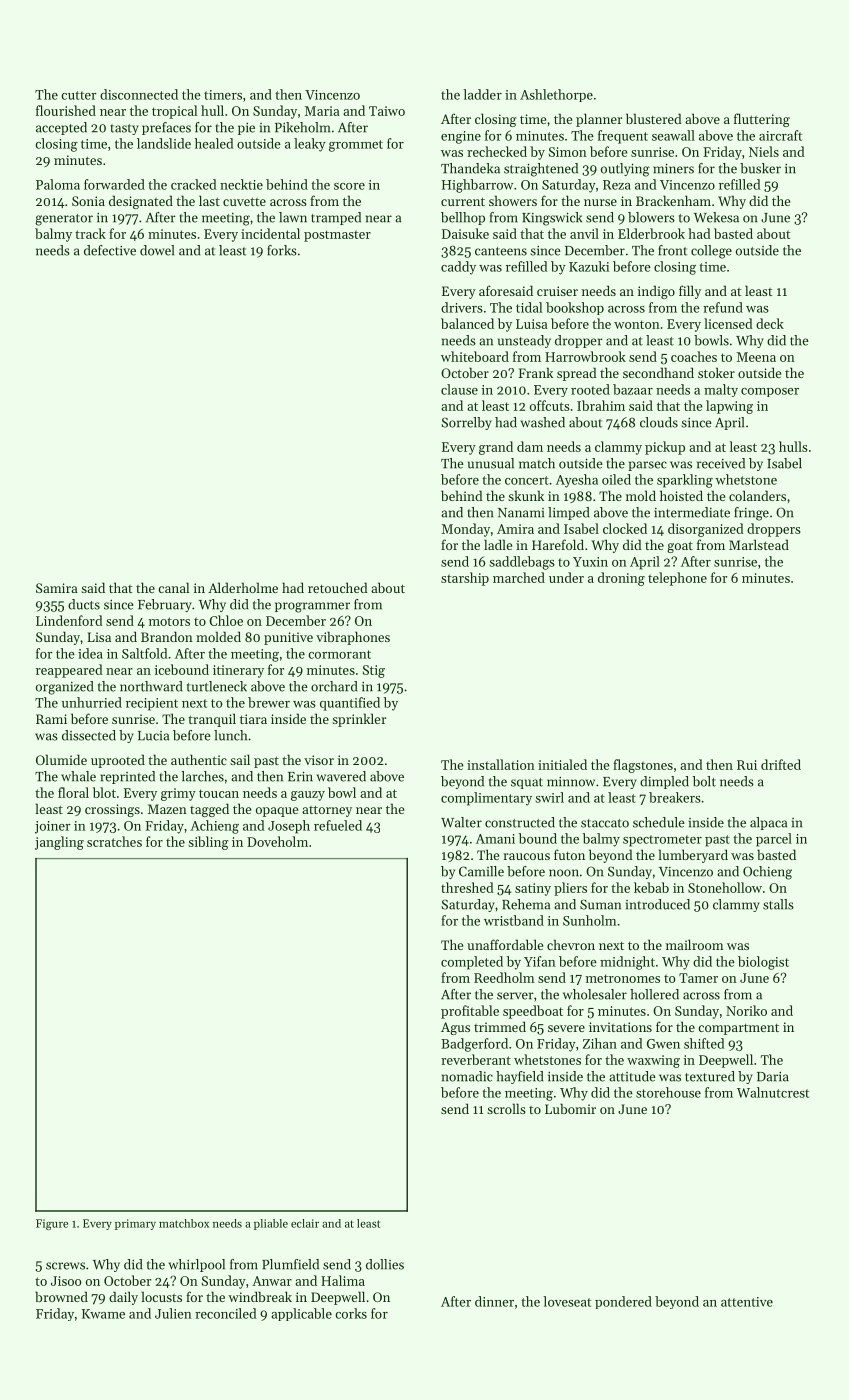  Describe the element at coordinates (501, 764) in the screenshot. I see `installation` at that location.
